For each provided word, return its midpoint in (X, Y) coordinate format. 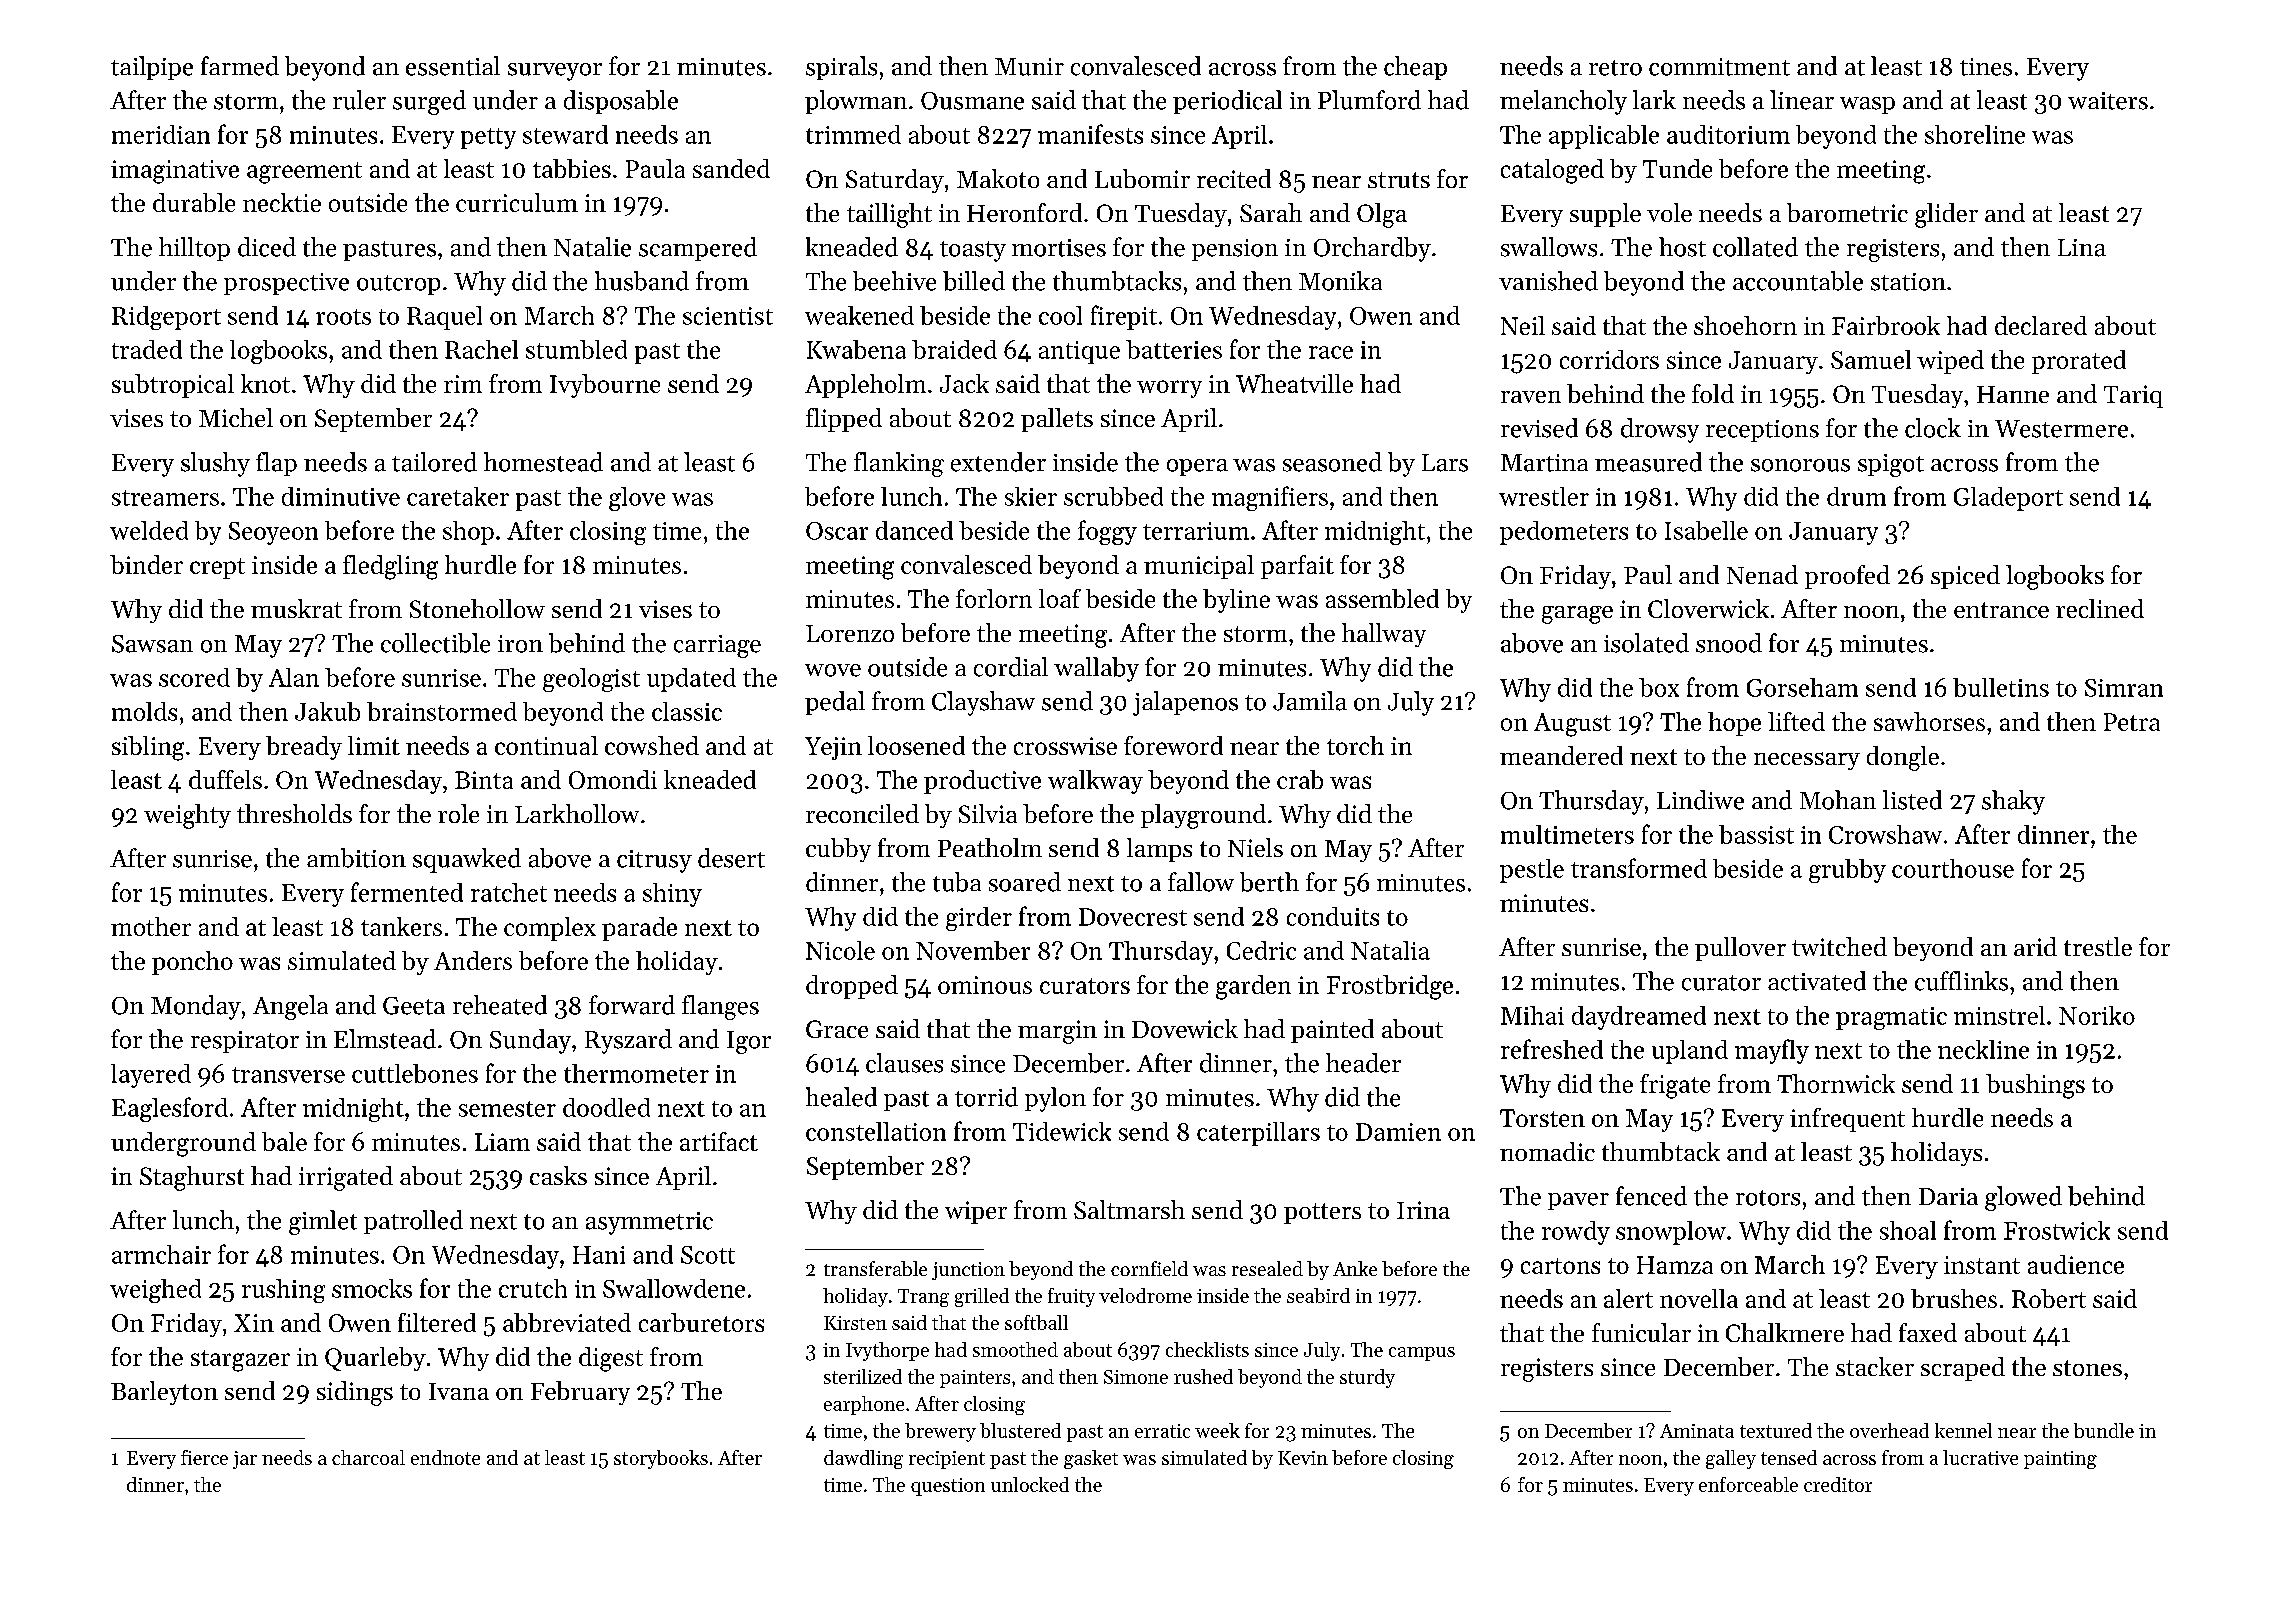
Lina (2082, 248)
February (580, 1393)
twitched (1839, 946)
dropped (852, 987)
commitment (1719, 67)
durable (194, 202)
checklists (1207, 1349)
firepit (1124, 317)
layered (151, 1076)
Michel (236, 417)
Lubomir (1142, 178)
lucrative (1980, 1457)
